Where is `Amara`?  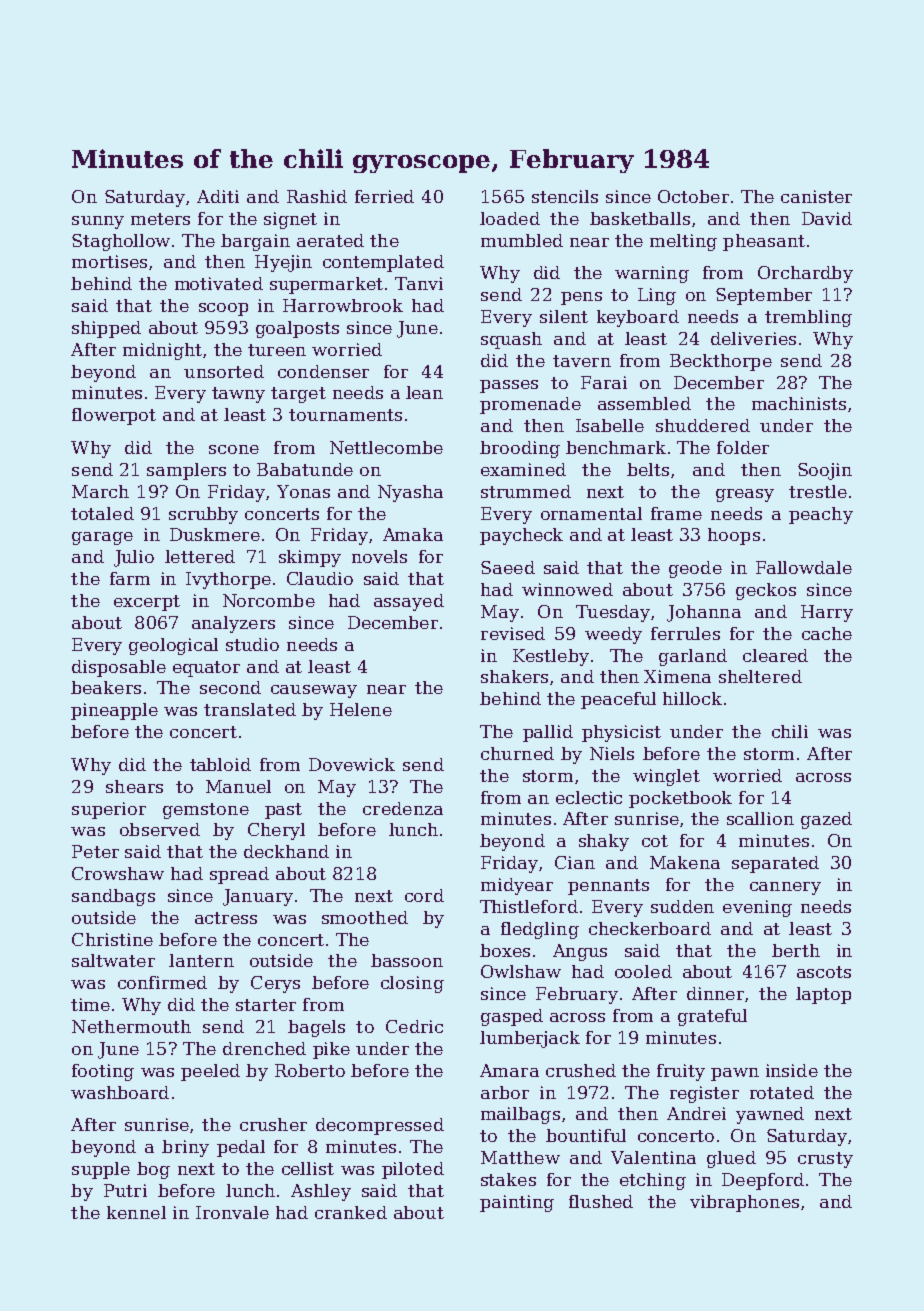 Amara is located at coordinates (509, 1070).
